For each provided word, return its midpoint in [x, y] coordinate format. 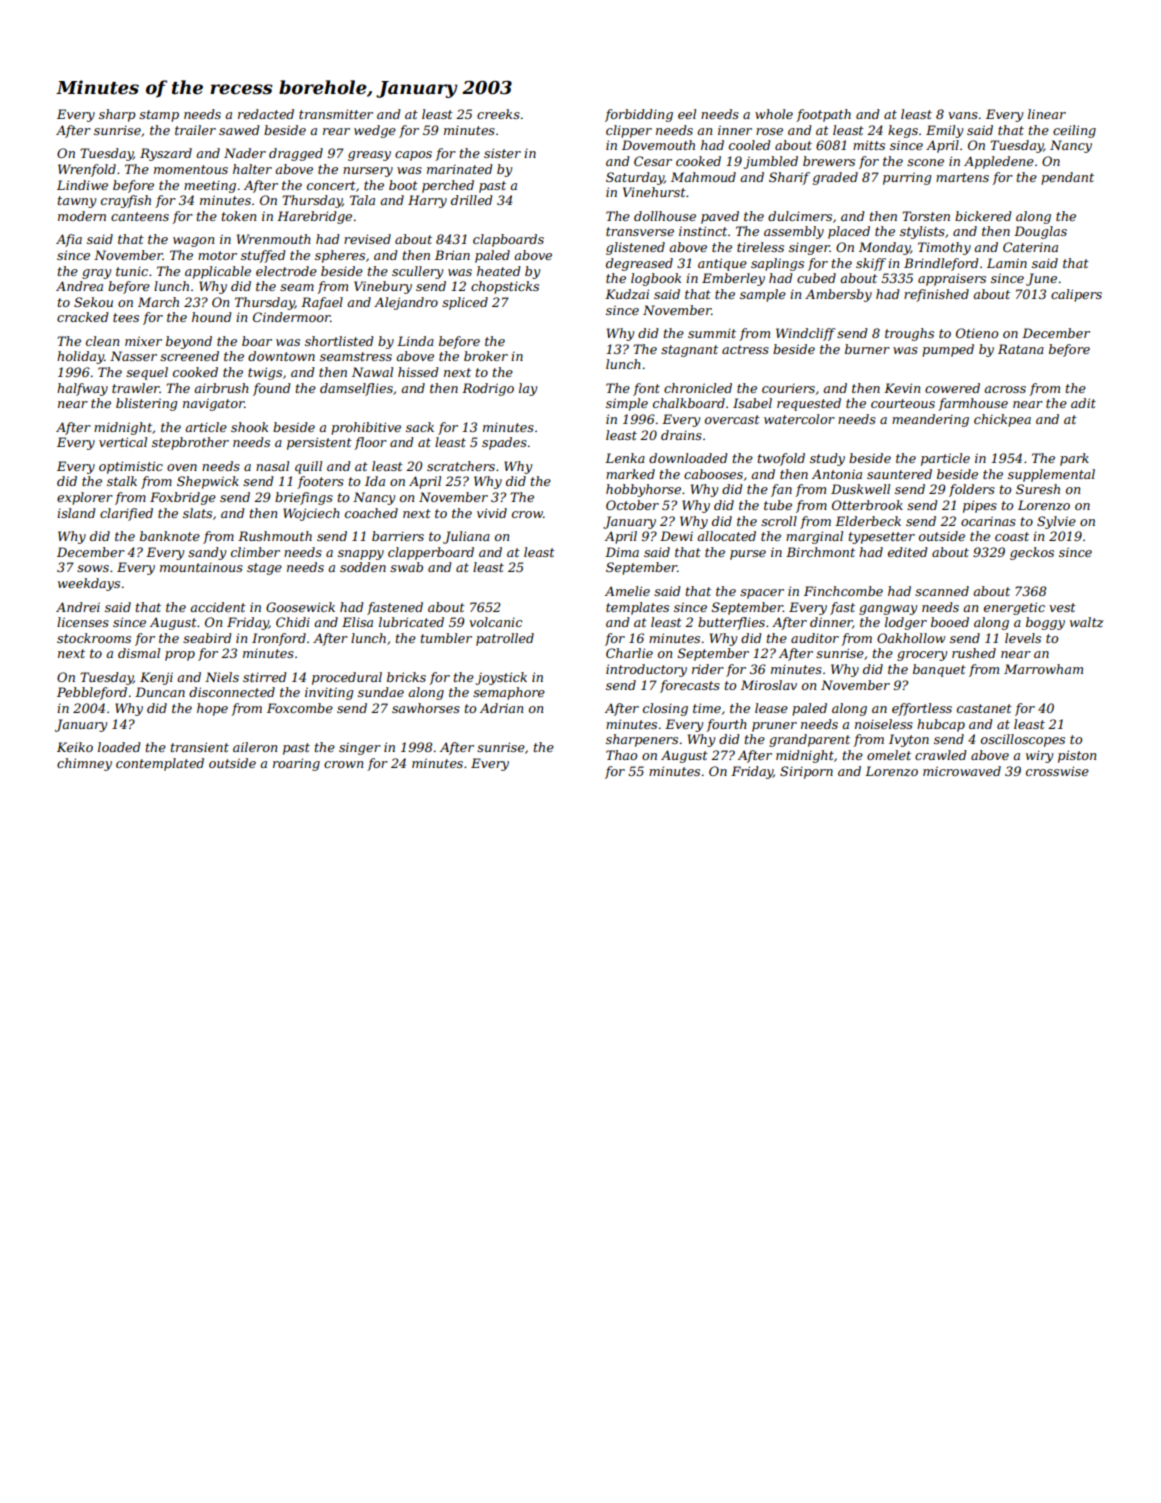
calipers [1076, 295]
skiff [871, 264]
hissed [418, 372]
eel [687, 114]
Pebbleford [92, 693]
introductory [646, 670]
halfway [82, 389]
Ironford [279, 639]
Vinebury [383, 287]
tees [126, 317]
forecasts [690, 686]
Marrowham [1043, 669]
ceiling [1074, 131]
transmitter [336, 114]
